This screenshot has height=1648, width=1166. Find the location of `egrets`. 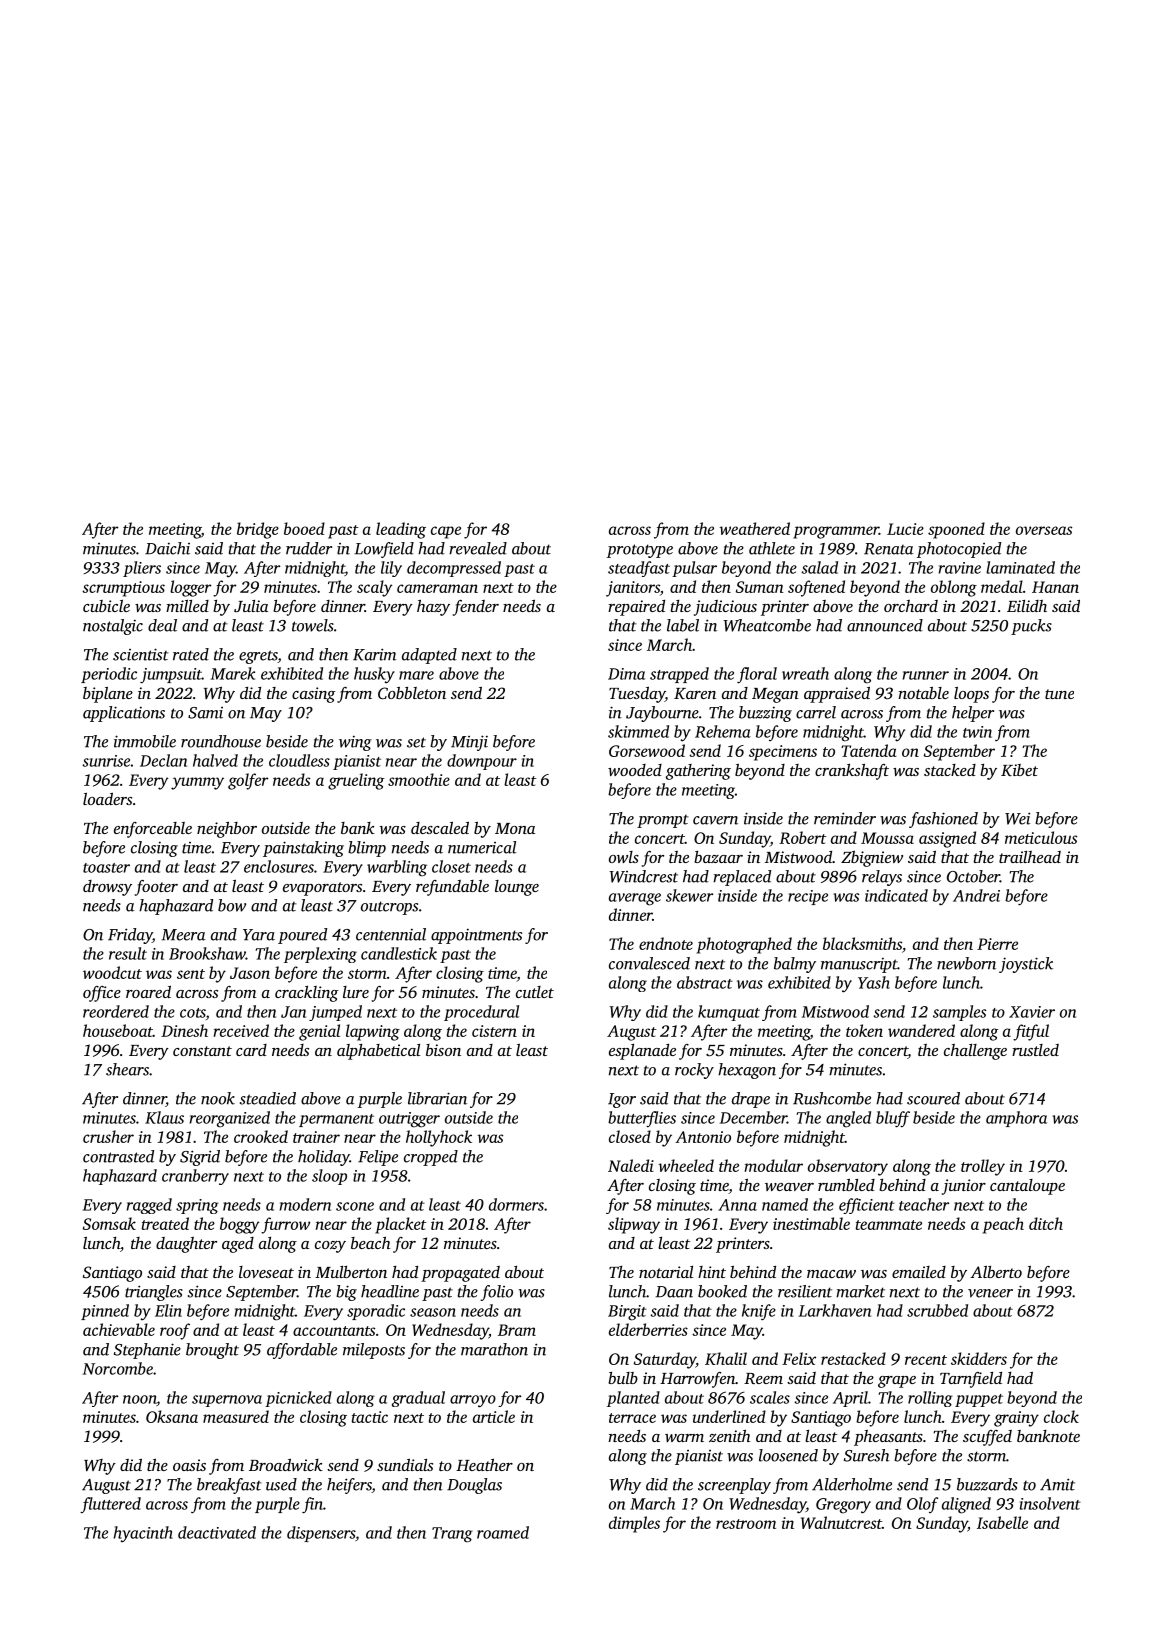

egrets is located at coordinates (258, 657).
